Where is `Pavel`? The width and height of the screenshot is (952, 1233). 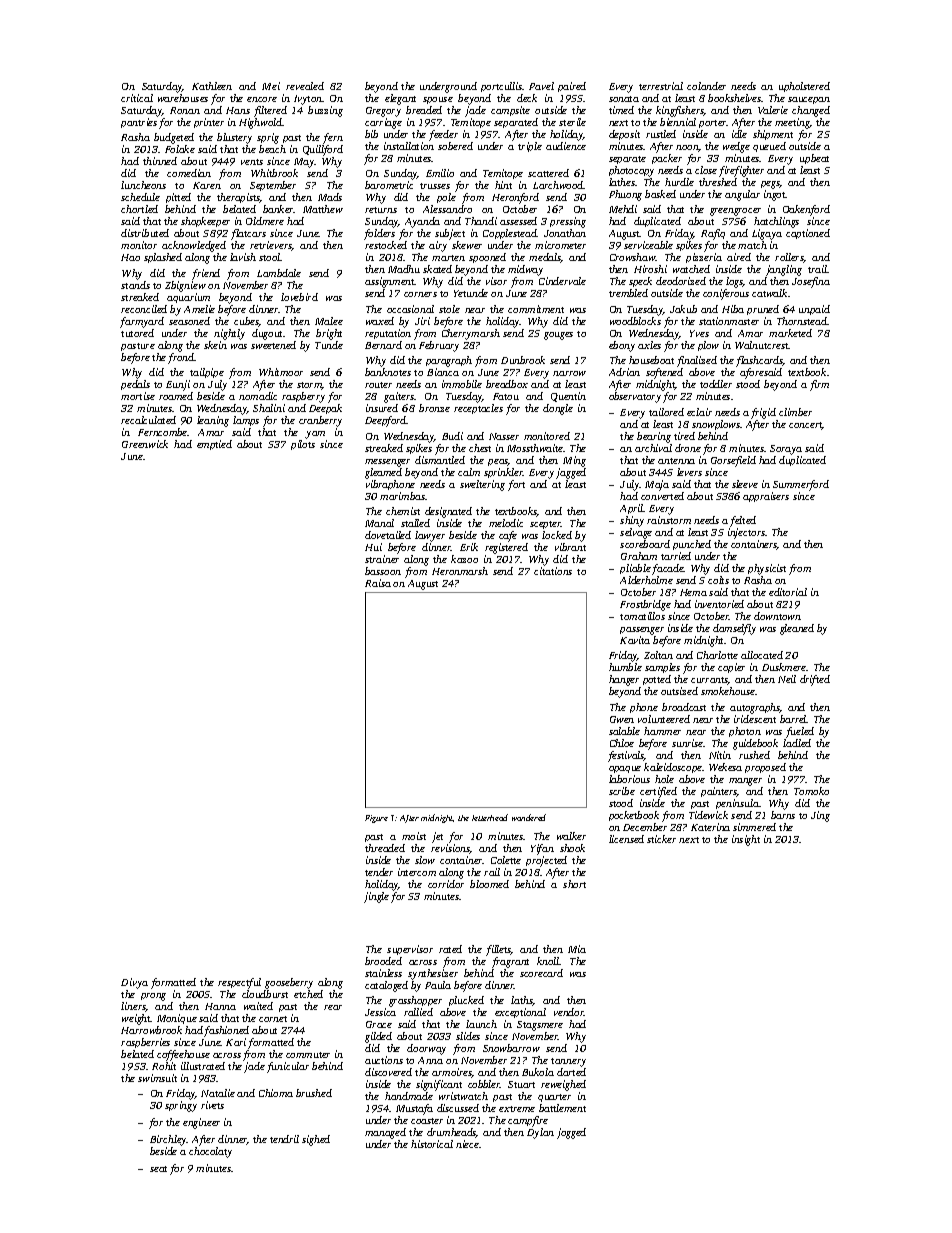
Pavel is located at coordinates (541, 86).
